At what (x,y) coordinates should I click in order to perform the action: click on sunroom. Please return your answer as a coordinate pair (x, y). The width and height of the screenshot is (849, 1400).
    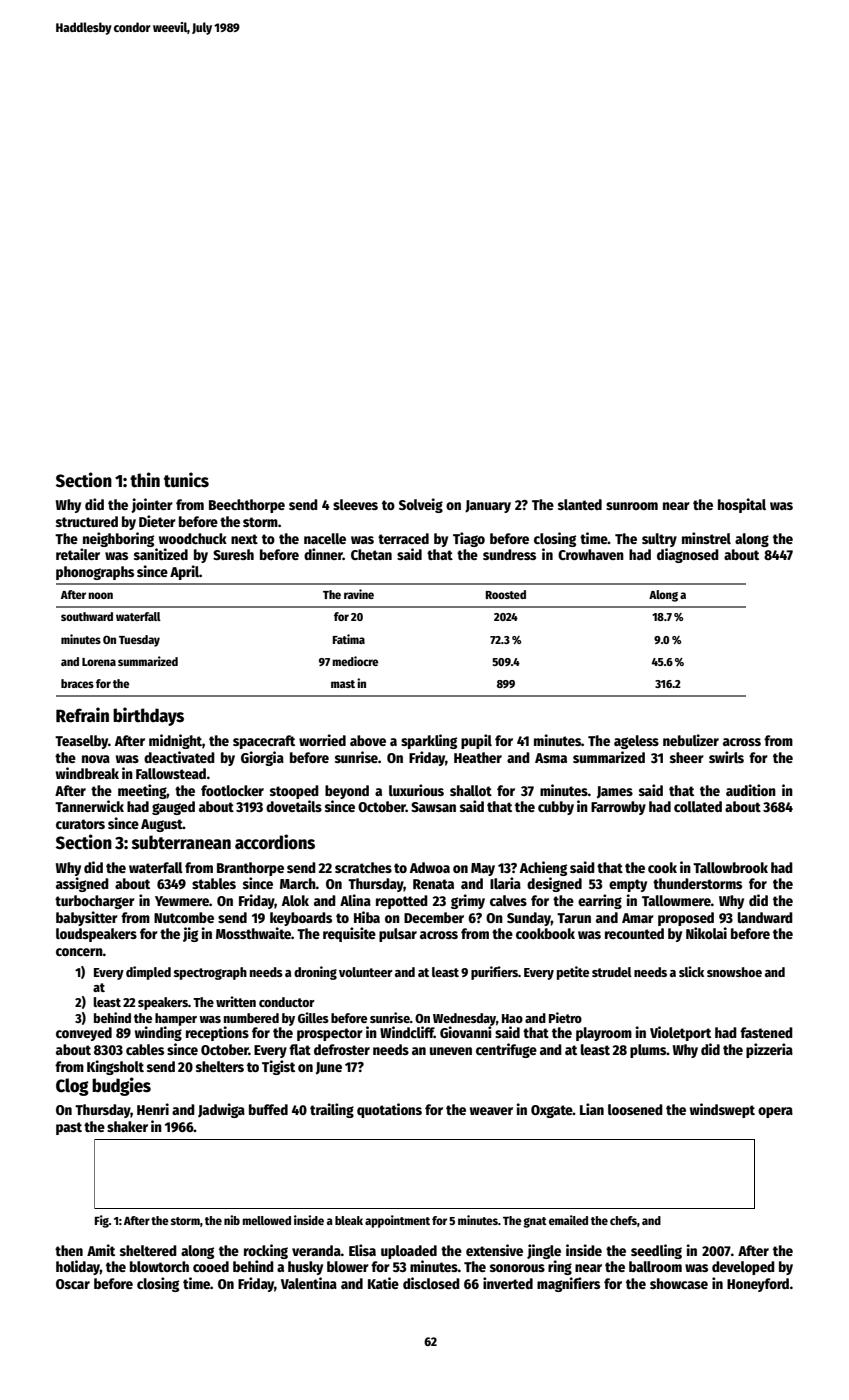
    Looking at the image, I should click on (632, 506).
